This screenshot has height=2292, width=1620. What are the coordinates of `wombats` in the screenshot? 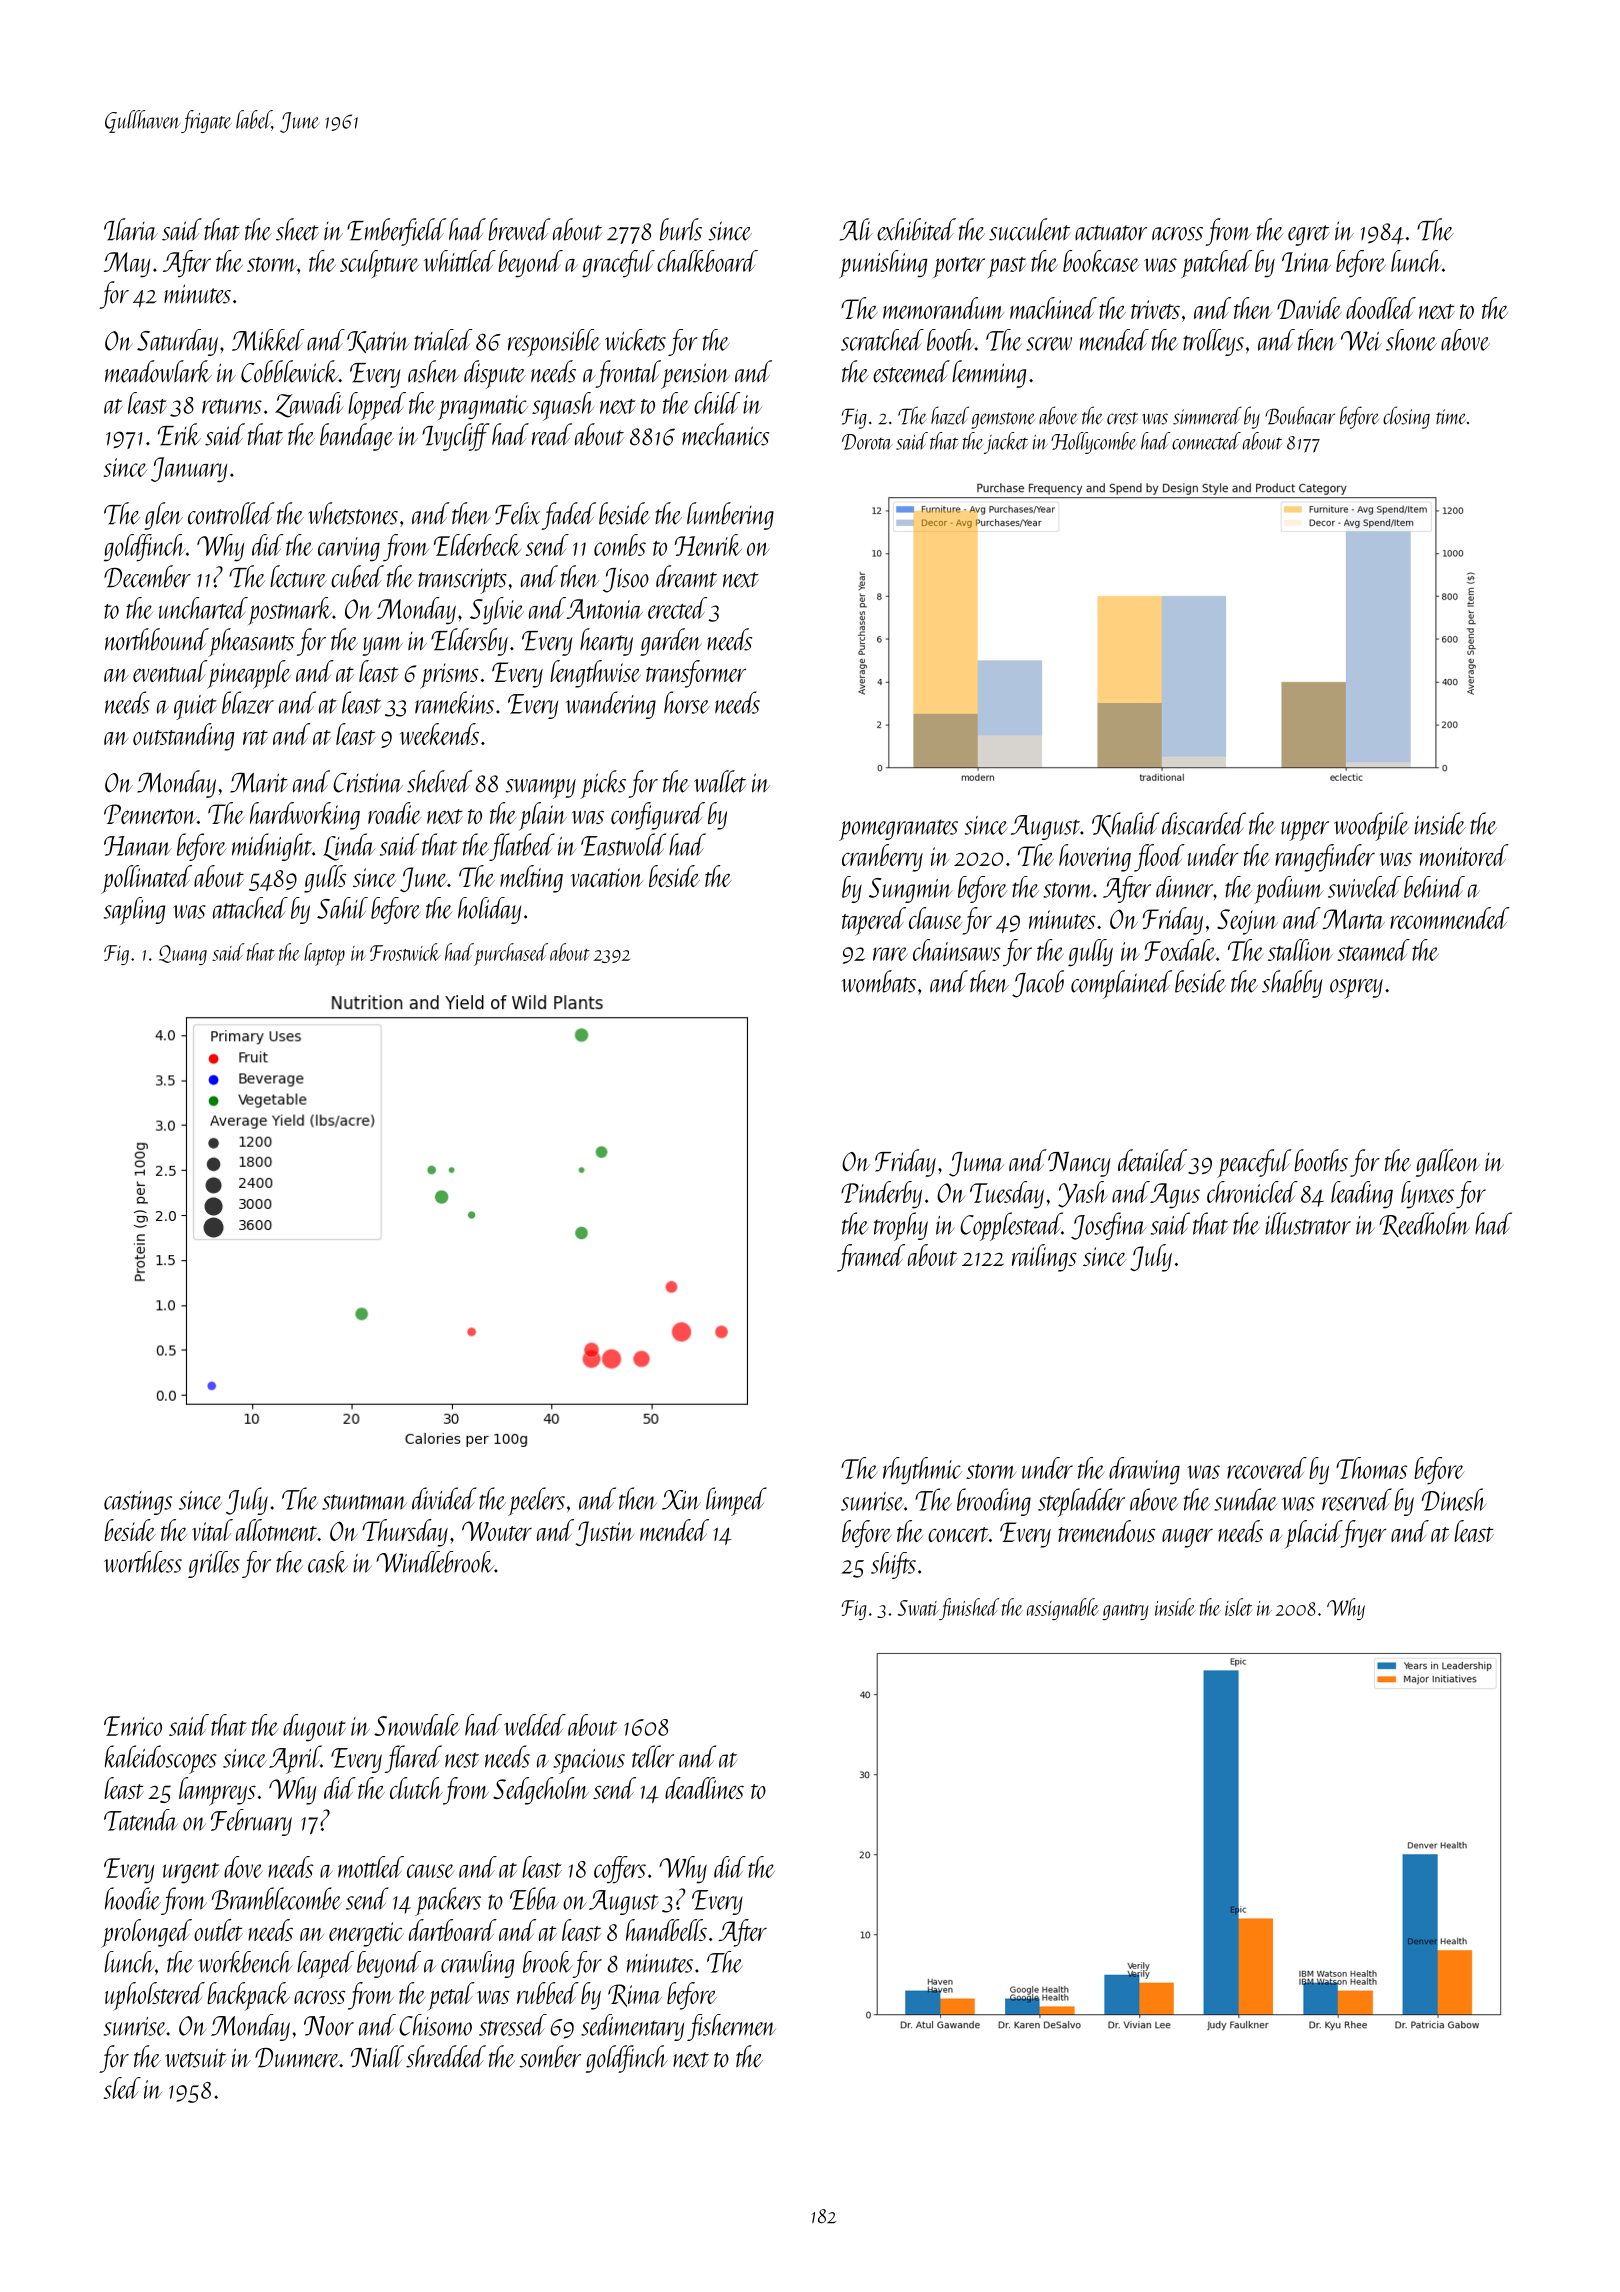 It's located at (878, 981).
